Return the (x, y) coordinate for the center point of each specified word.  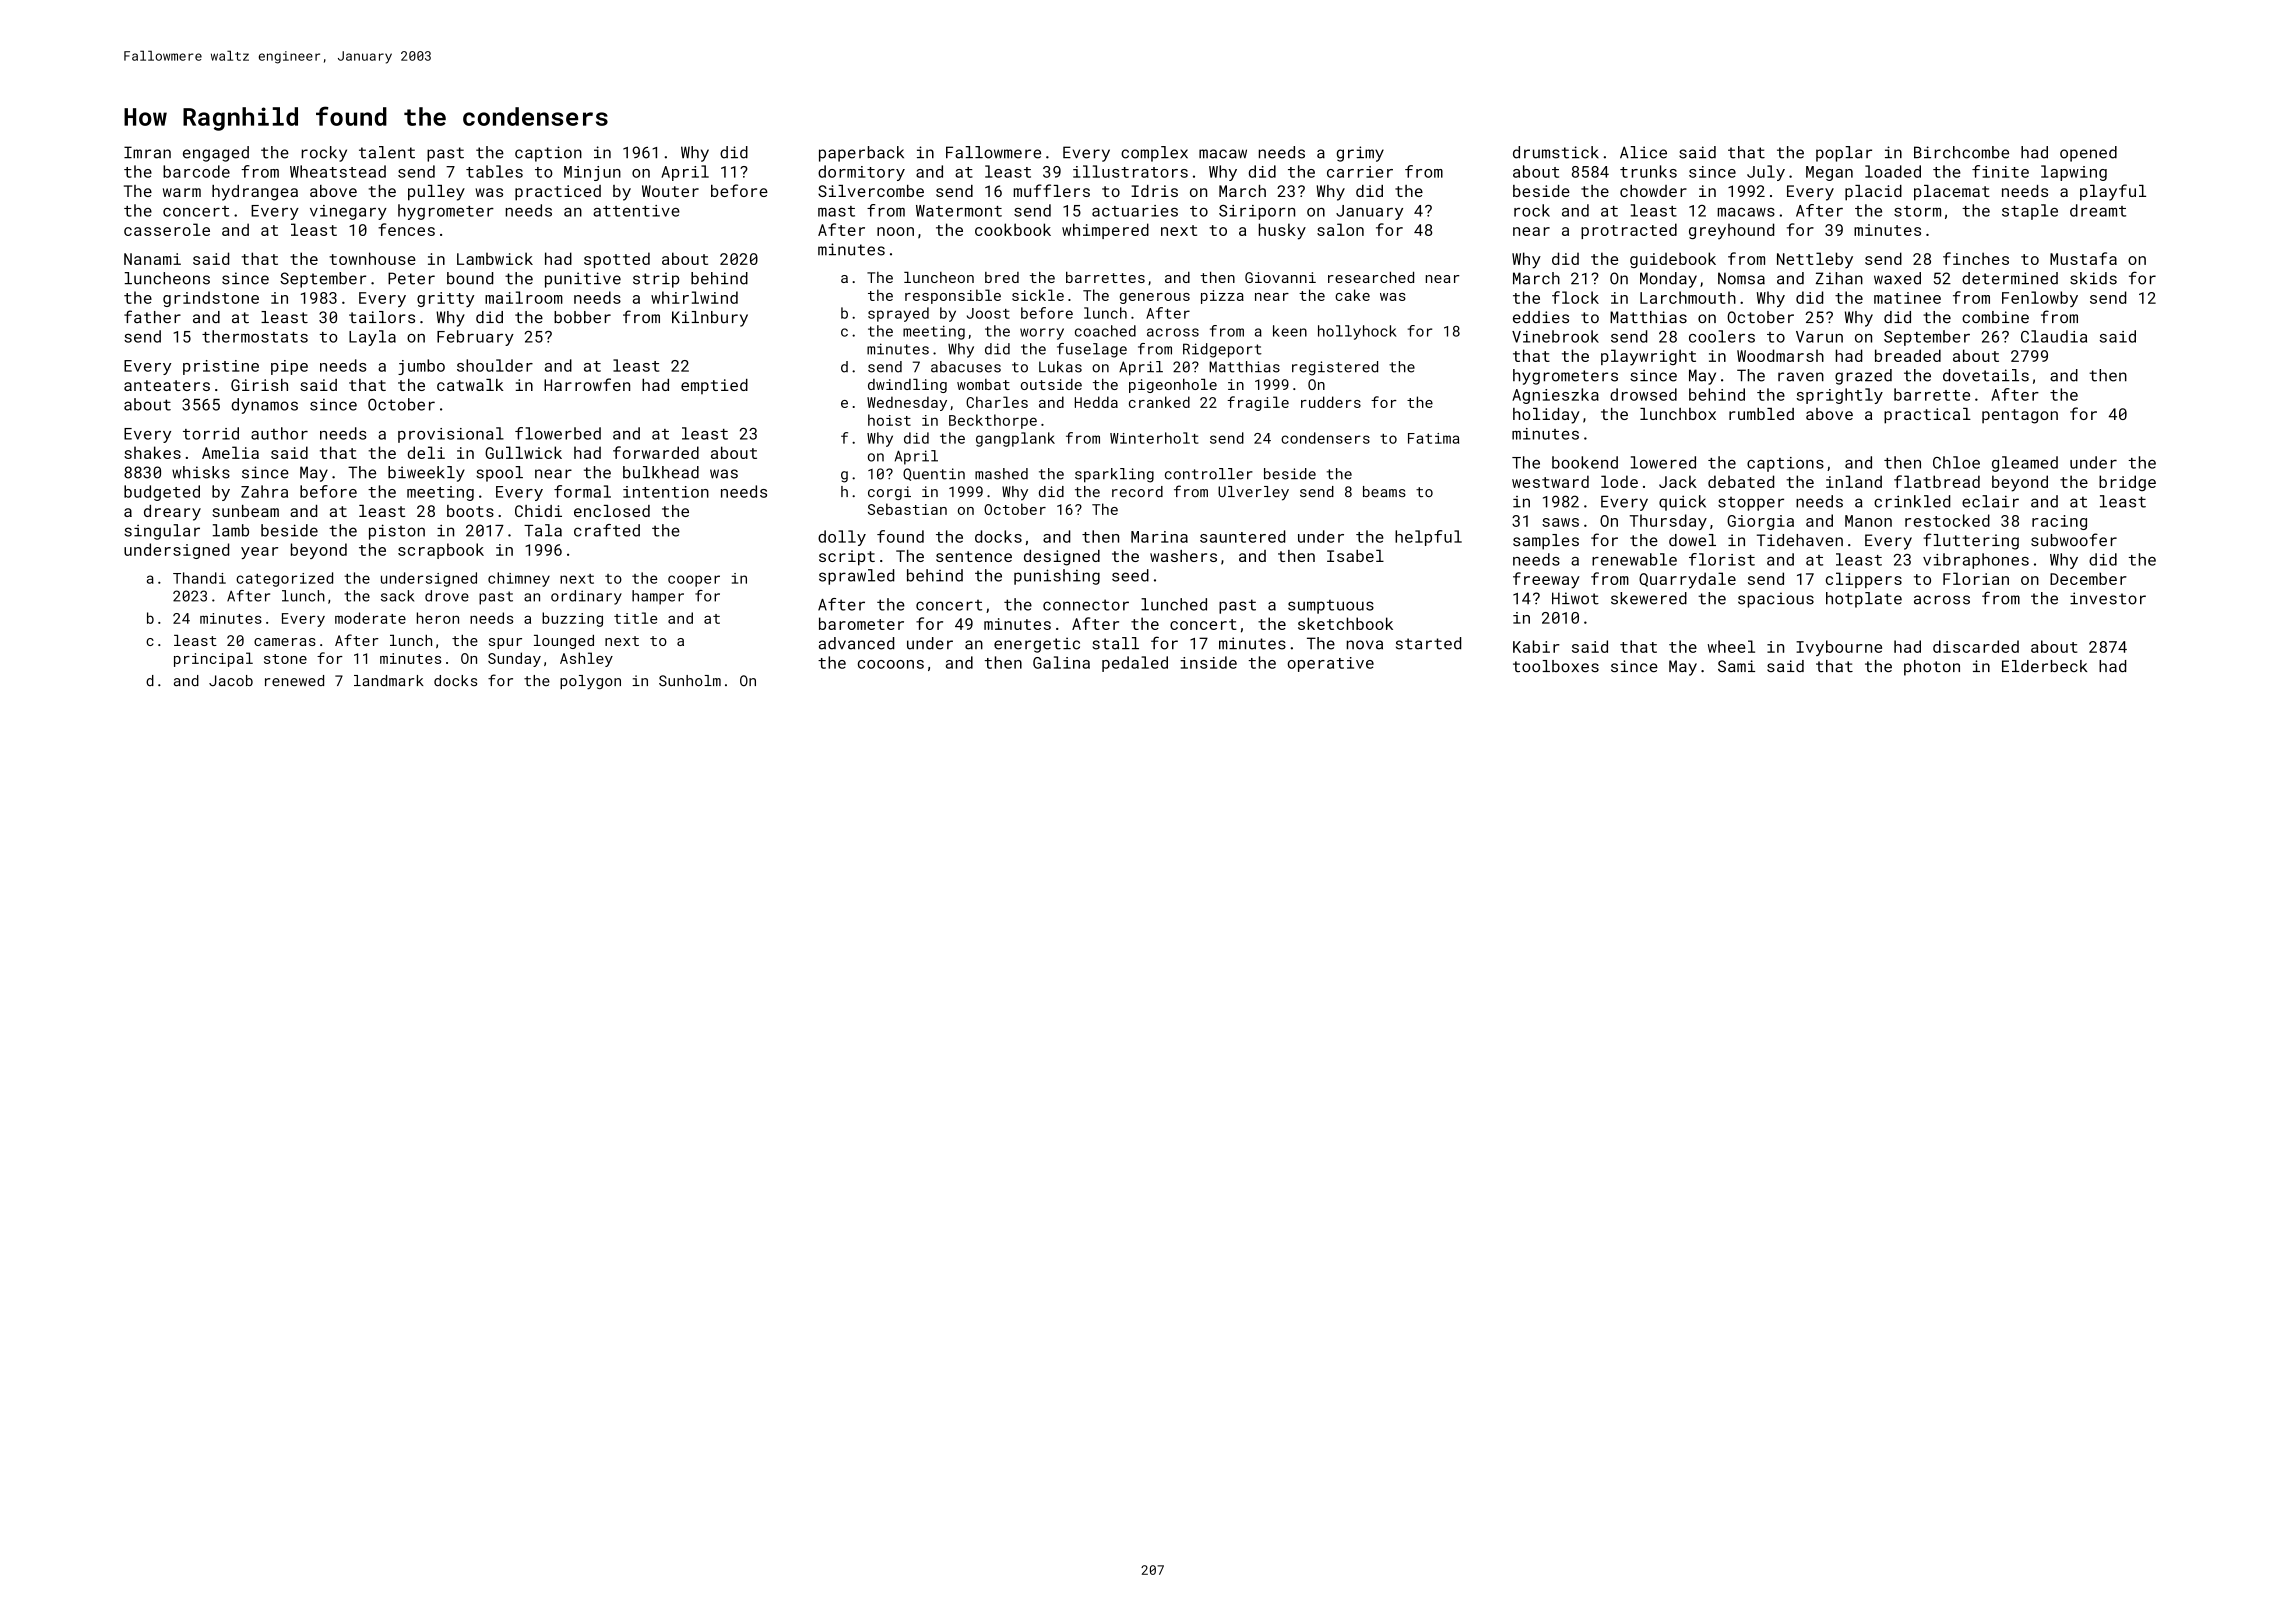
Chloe (1956, 462)
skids (2093, 278)
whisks (201, 472)
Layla (372, 338)
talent (387, 152)
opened (2088, 154)
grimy (1360, 154)
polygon (590, 682)
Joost (988, 313)
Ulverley (1253, 493)
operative (1330, 664)
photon (1932, 668)
